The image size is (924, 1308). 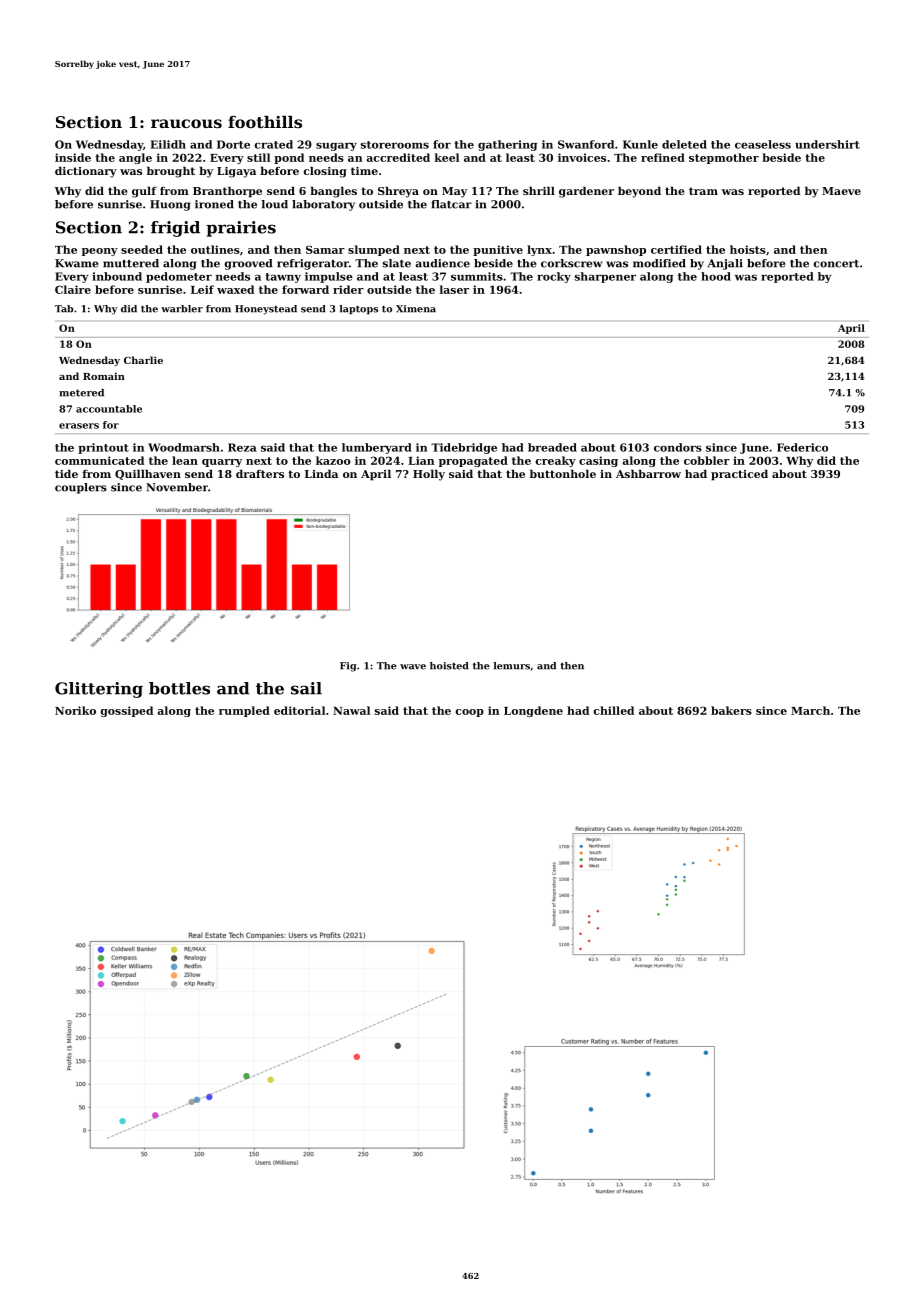 I want to click on lumberyard, so click(x=377, y=448).
